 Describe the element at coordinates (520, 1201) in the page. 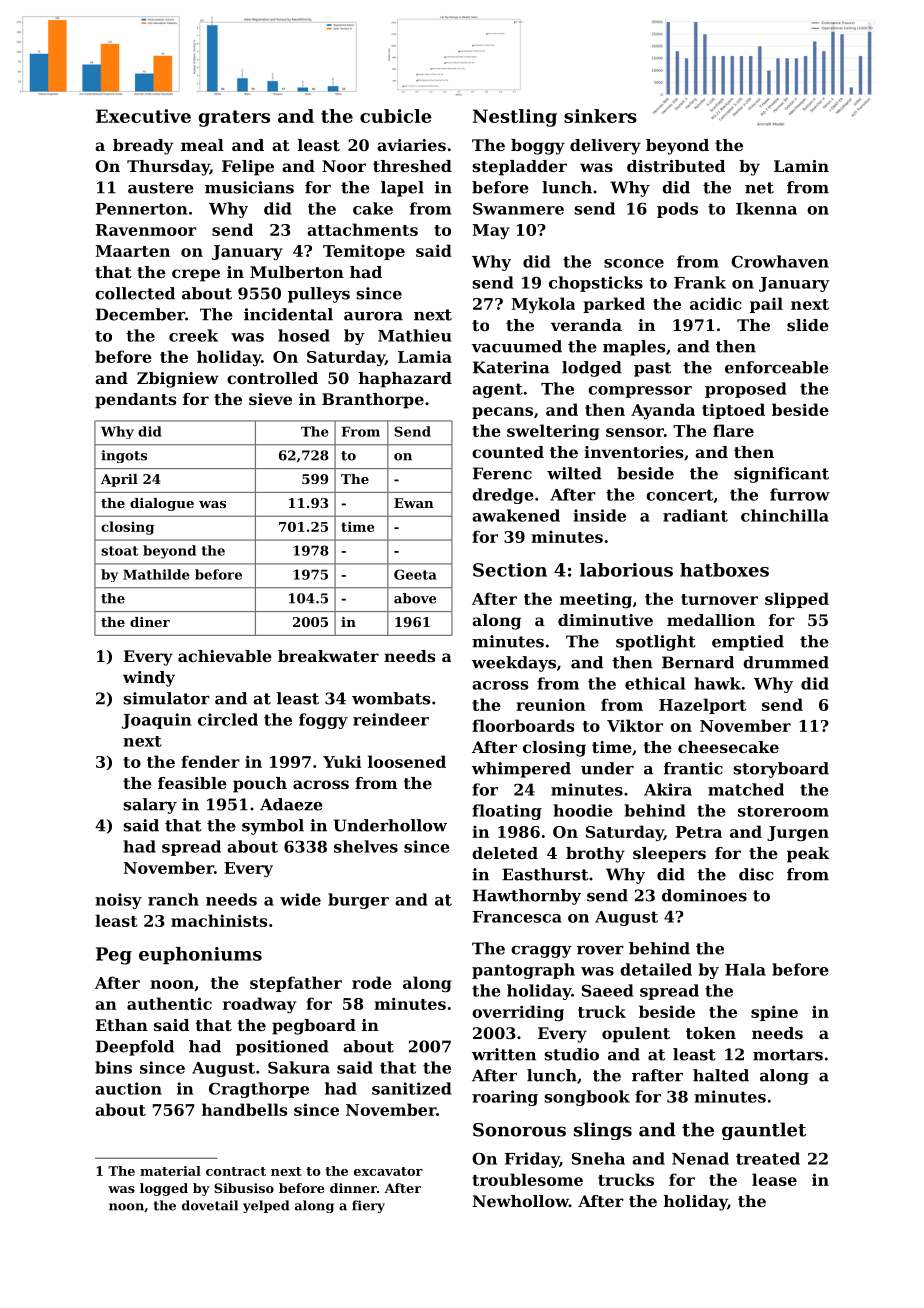

I see `Newhollow` at that location.
